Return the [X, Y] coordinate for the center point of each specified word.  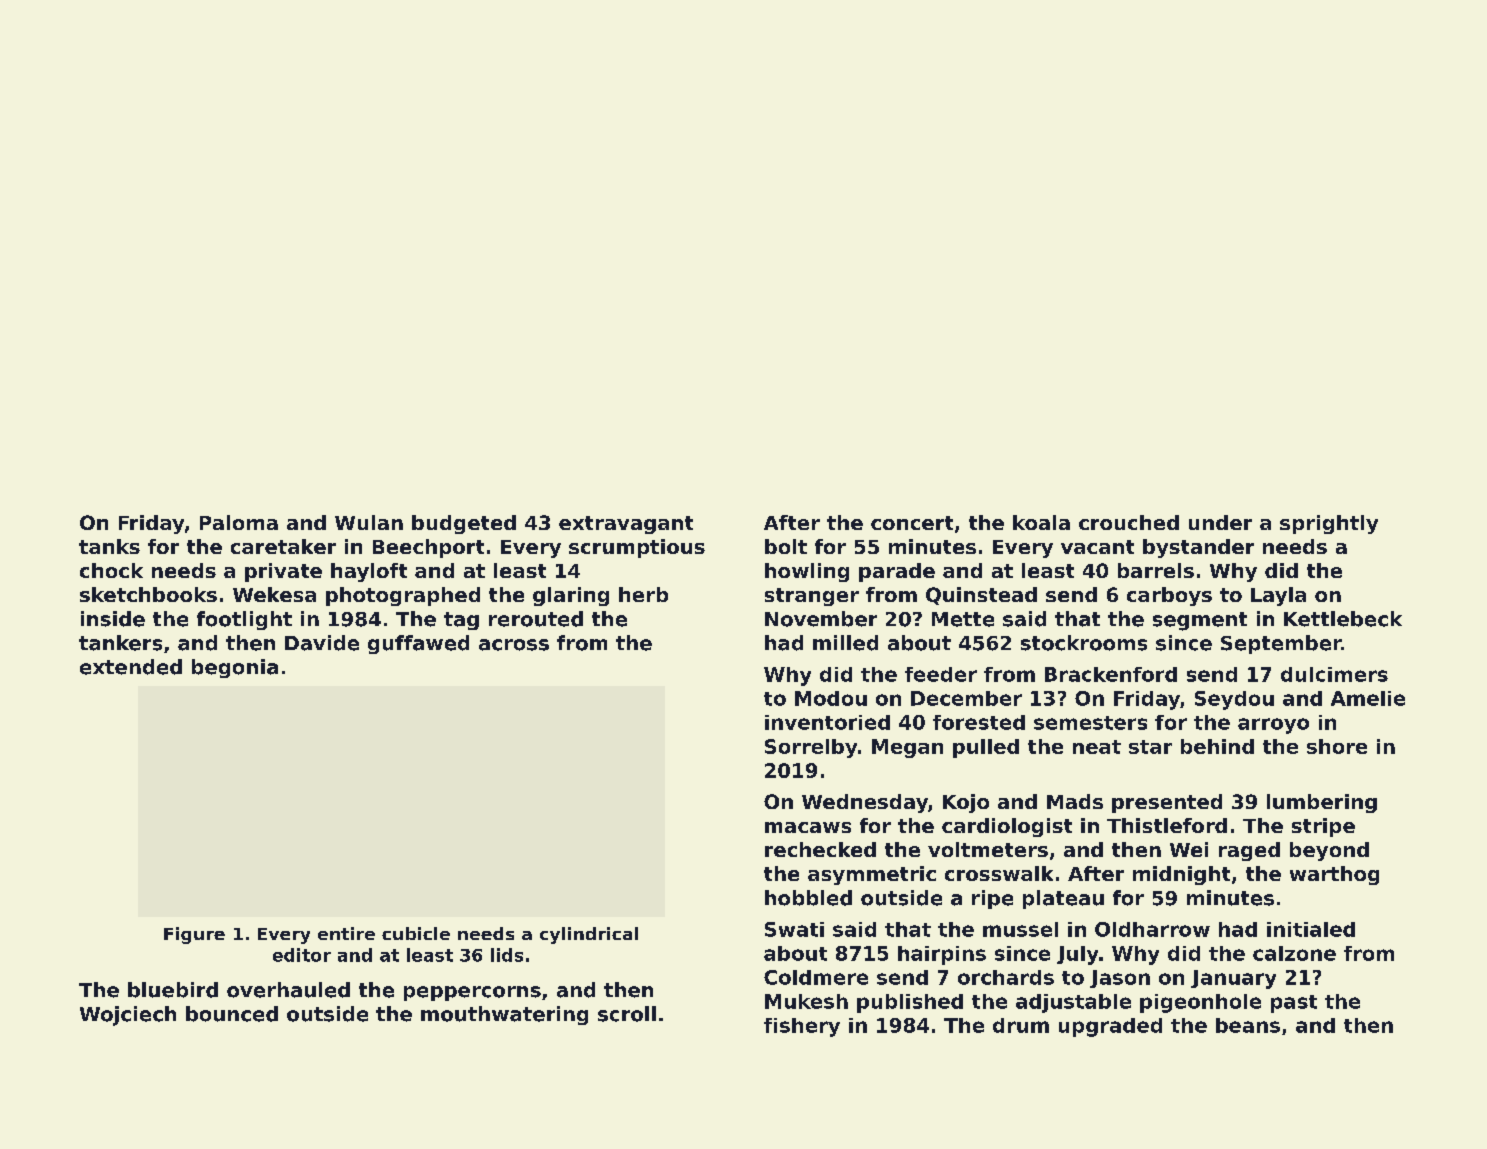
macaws [808, 827]
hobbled [808, 898]
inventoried [827, 722]
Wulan [369, 522]
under [1220, 522]
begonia [235, 668]
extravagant [626, 525]
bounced [232, 1014]
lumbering [1322, 803]
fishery [802, 1027]
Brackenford [1111, 674]
